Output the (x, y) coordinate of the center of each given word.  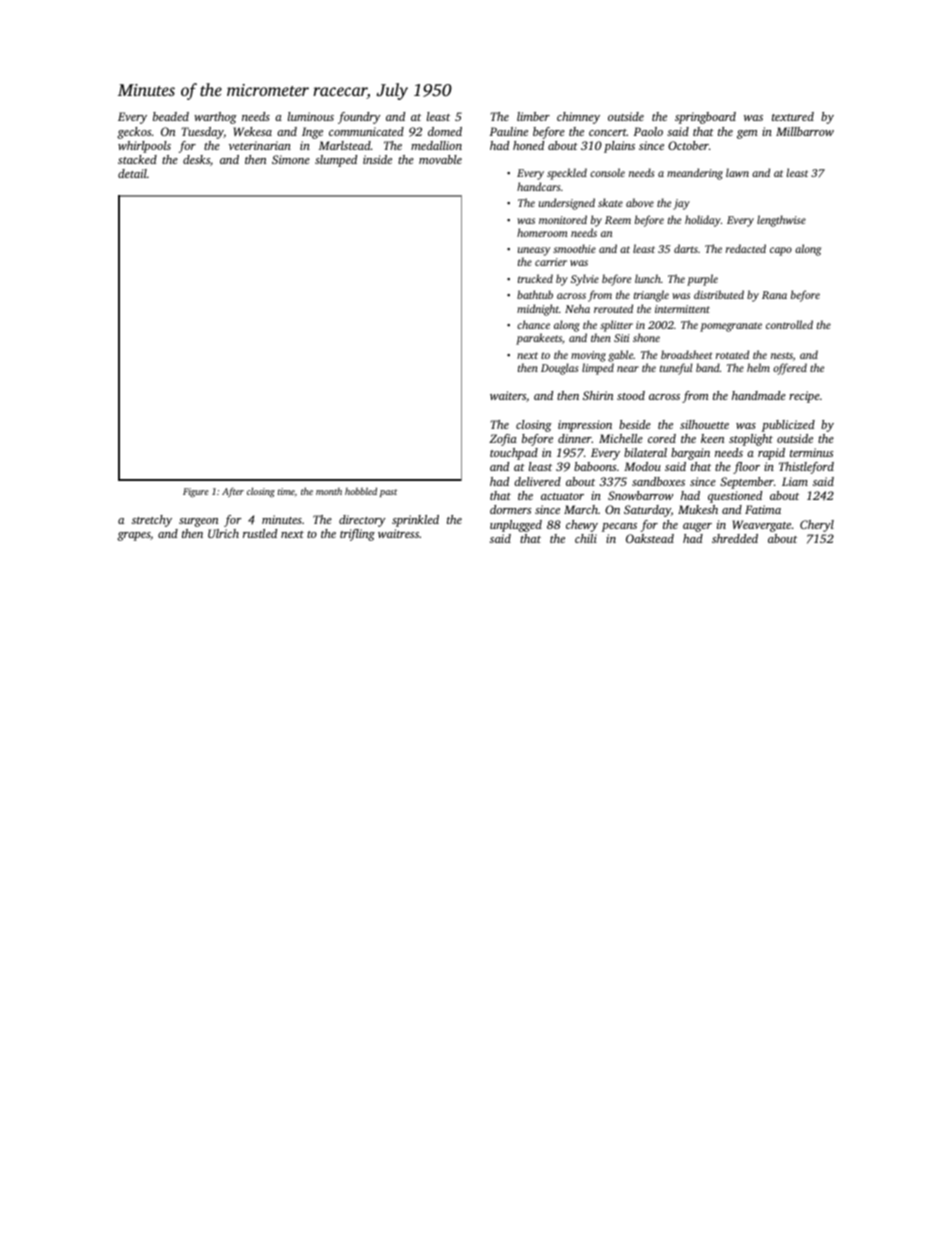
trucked (535, 278)
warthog (215, 118)
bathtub (535, 294)
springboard (705, 118)
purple (702, 280)
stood (631, 395)
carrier (551, 262)
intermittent (682, 309)
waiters (508, 395)
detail (132, 173)
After (233, 492)
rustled (260, 533)
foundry (359, 118)
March (581, 509)
